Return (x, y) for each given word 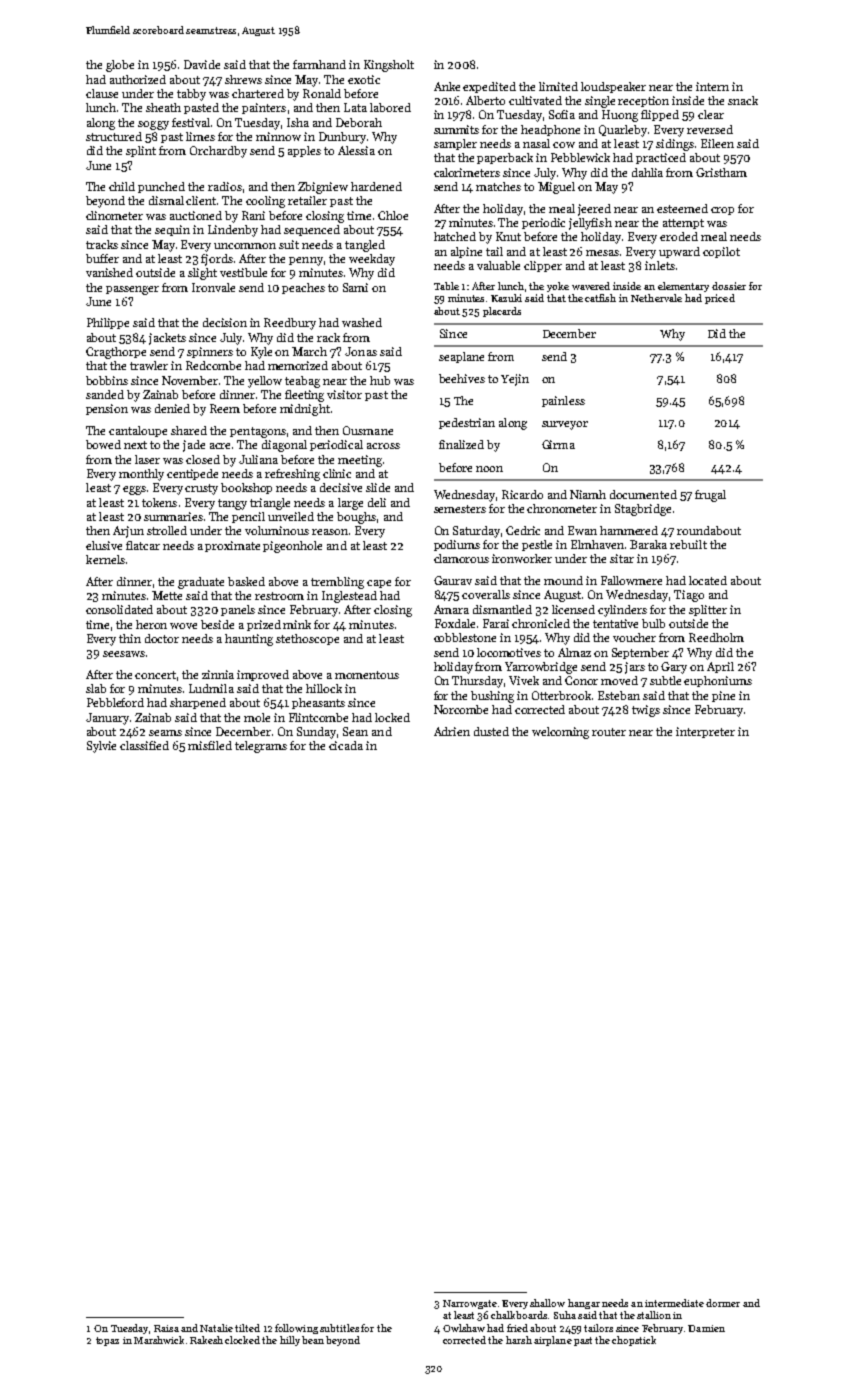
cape (379, 584)
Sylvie (101, 747)
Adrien (452, 731)
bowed (103, 444)
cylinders (622, 611)
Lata (355, 107)
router (609, 732)
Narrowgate (470, 1304)
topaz (107, 1341)
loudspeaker (613, 87)
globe (120, 66)
